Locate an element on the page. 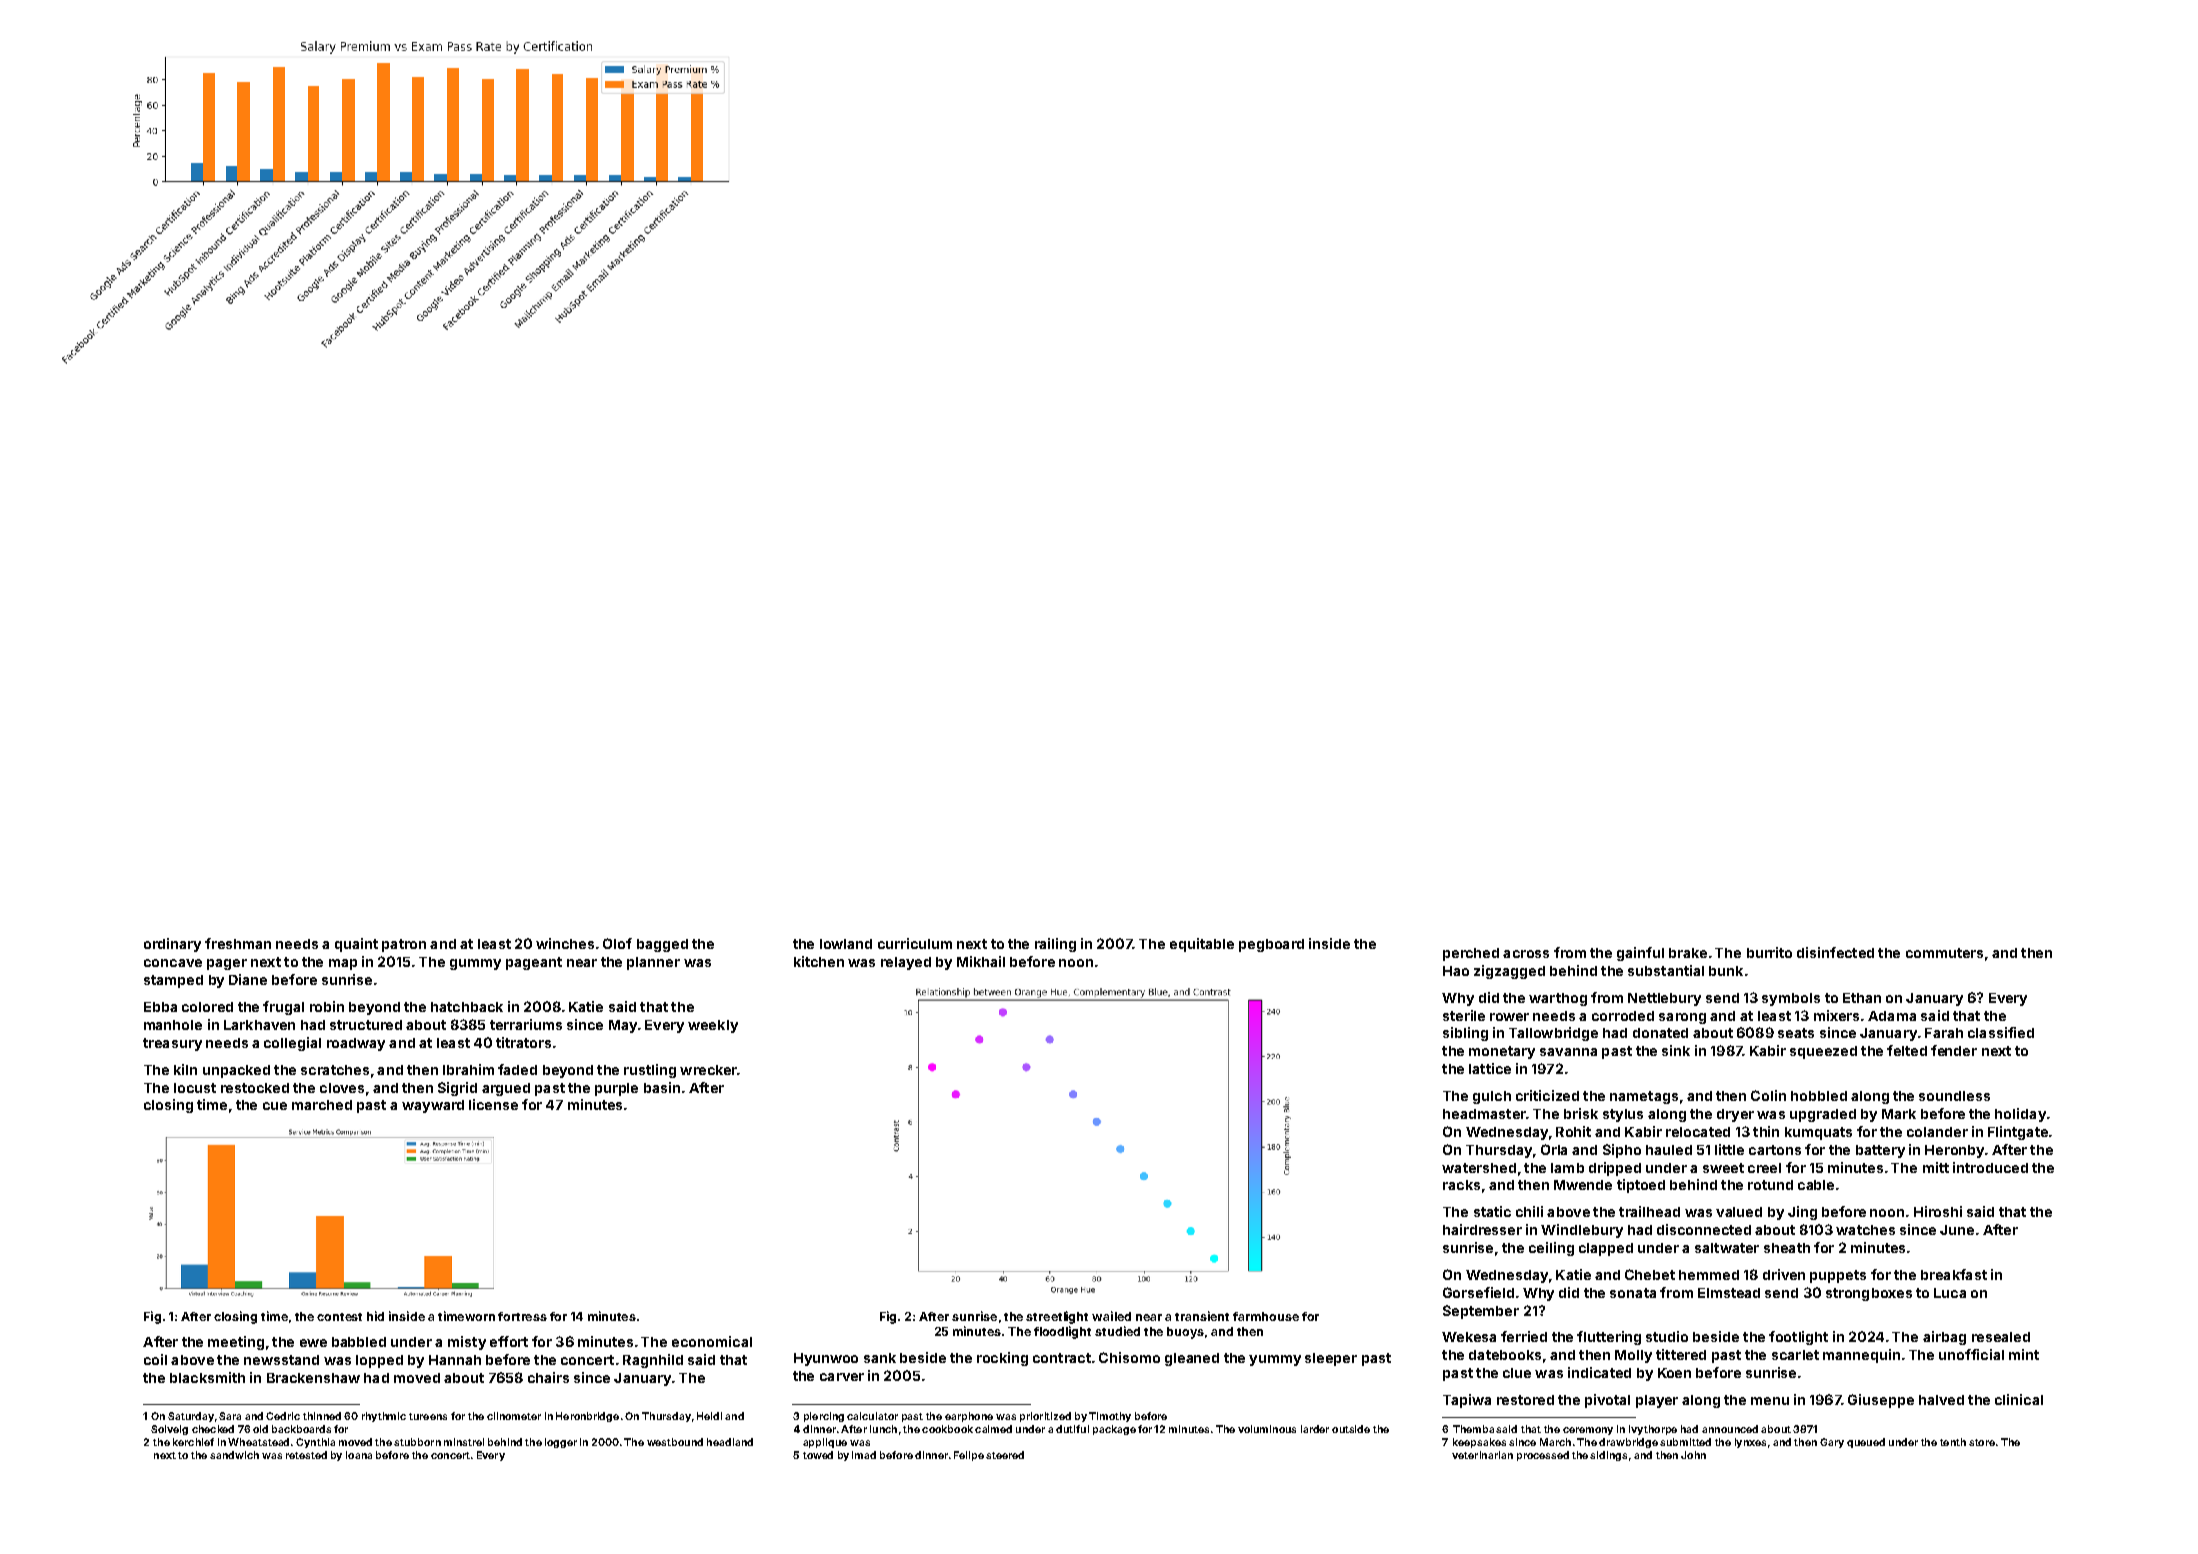 This document has width=2198, height=1554. railing is located at coordinates (1055, 945).
